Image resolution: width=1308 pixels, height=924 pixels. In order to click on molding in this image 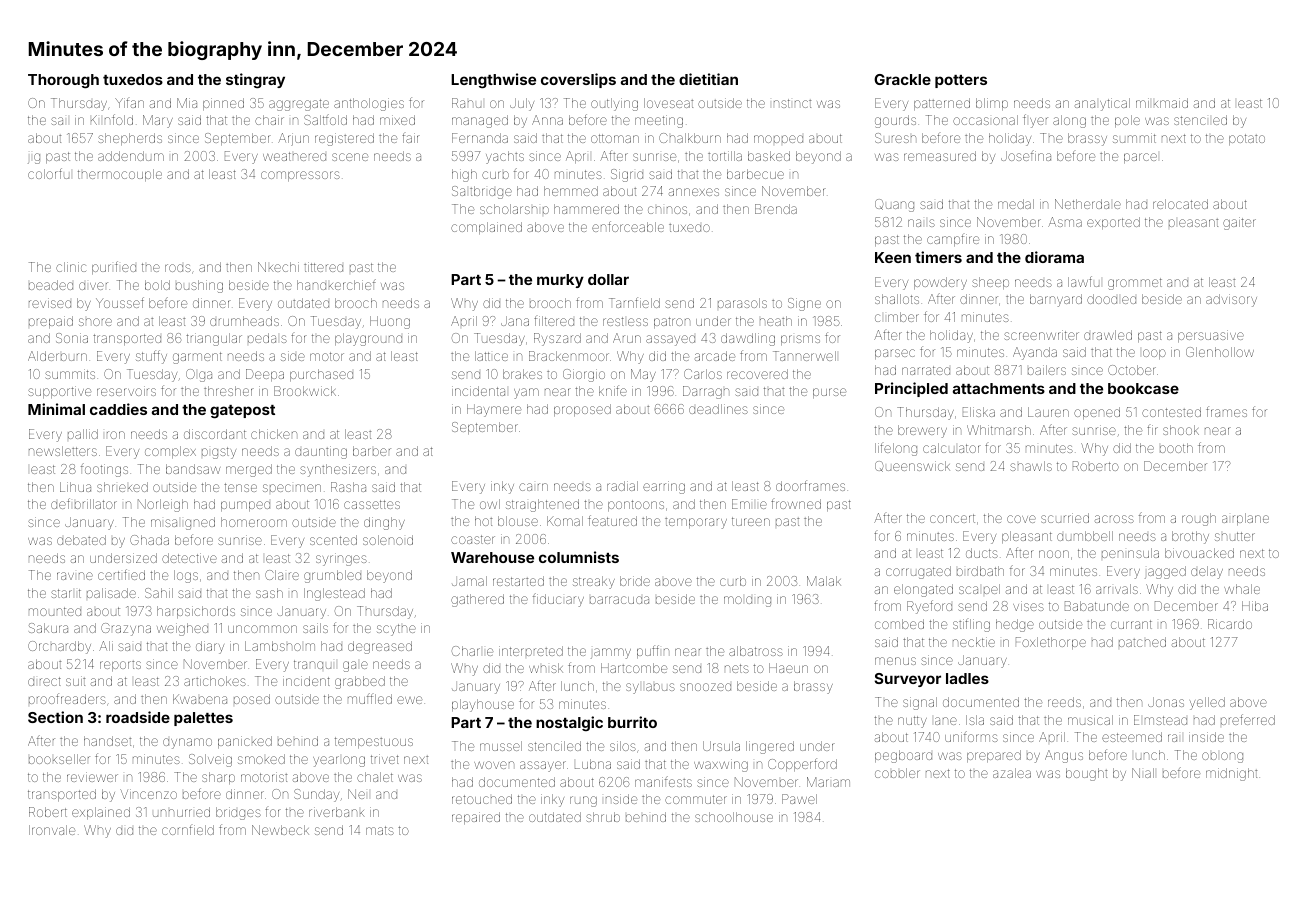, I will do `click(747, 601)`.
